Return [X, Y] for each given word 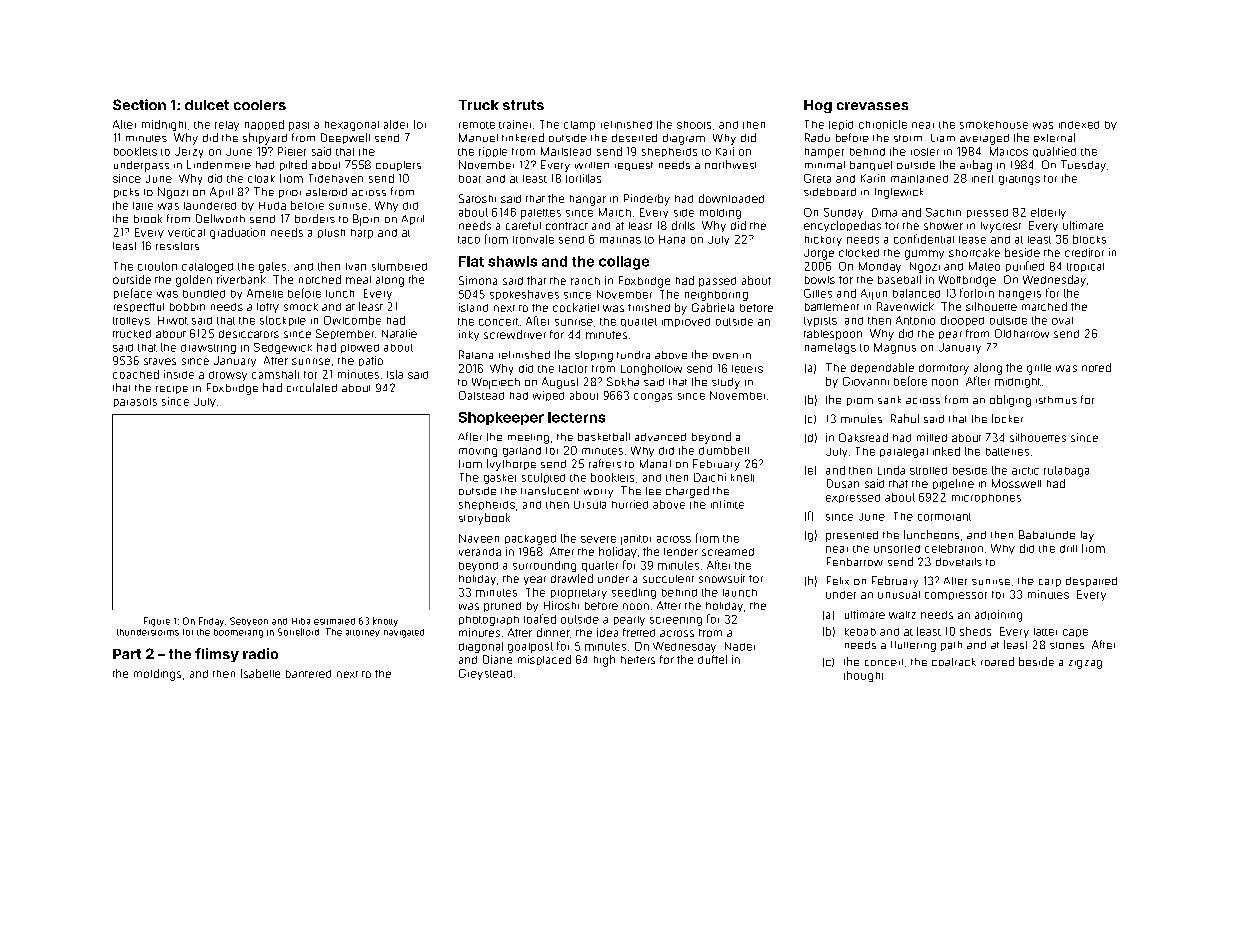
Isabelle [260, 673]
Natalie [399, 333]
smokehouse [994, 125]
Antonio [915, 320]
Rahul [905, 418]
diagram [684, 139]
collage [624, 263]
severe [598, 539]
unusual [899, 595]
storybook [484, 519]
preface [133, 293]
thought [863, 676]
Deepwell [345, 138]
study [726, 383]
